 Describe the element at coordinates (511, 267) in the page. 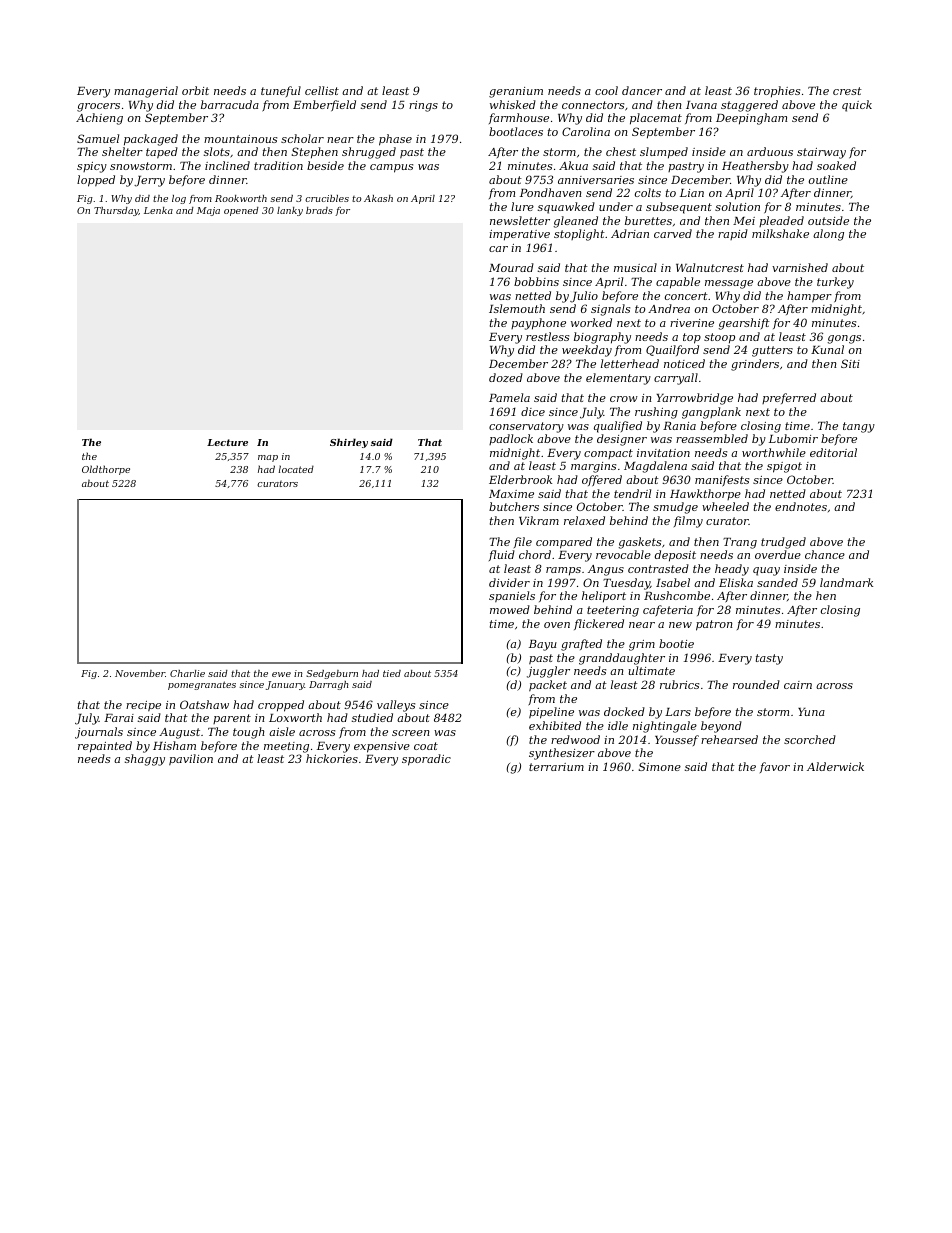

I see `Mourad` at that location.
